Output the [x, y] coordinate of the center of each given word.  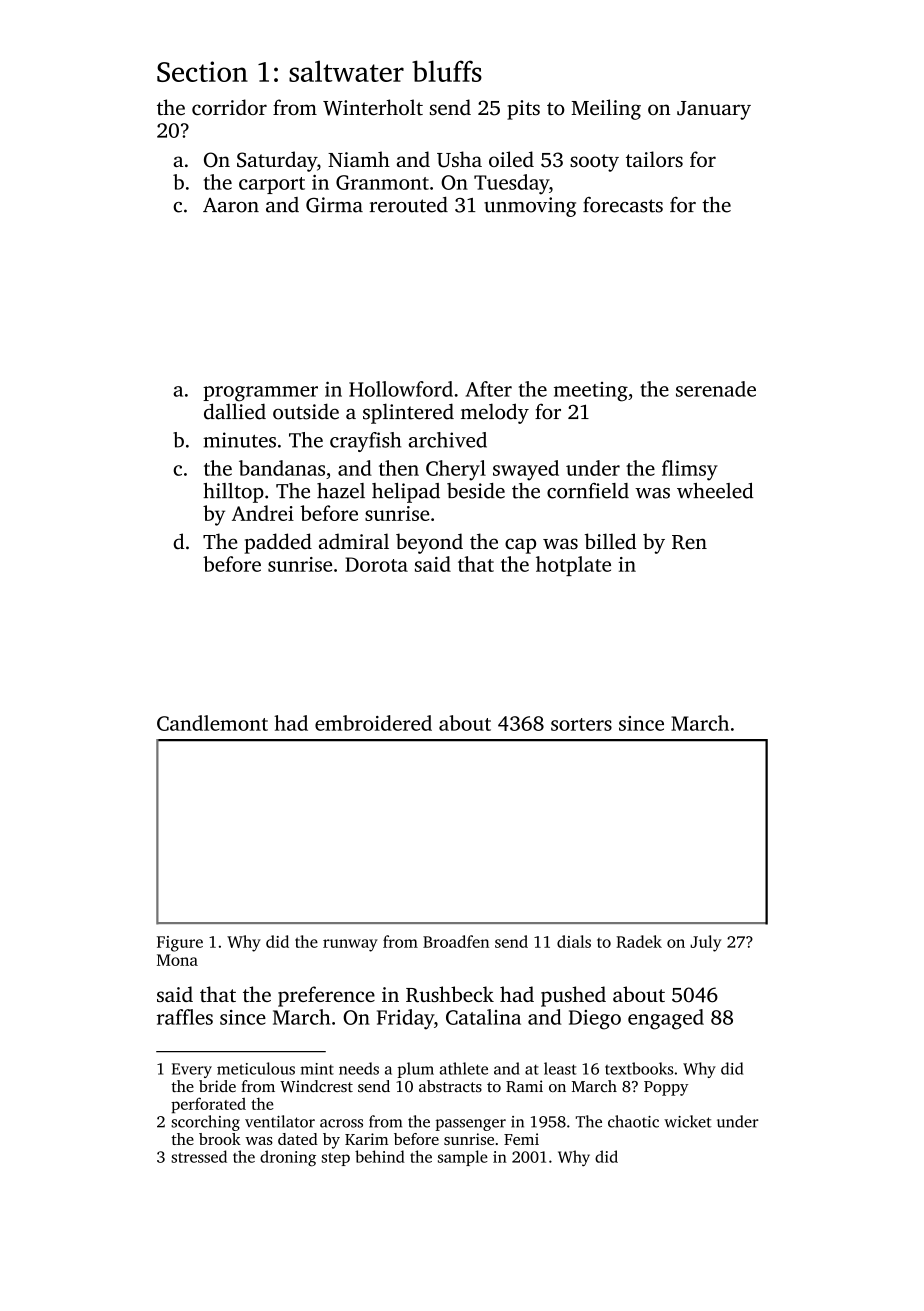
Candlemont [212, 723]
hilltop [233, 493]
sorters [581, 724]
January [714, 110]
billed [610, 541]
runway [350, 945]
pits [523, 110]
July [705, 943]
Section [202, 71]
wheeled [715, 491]
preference [326, 996]
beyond [429, 543]
